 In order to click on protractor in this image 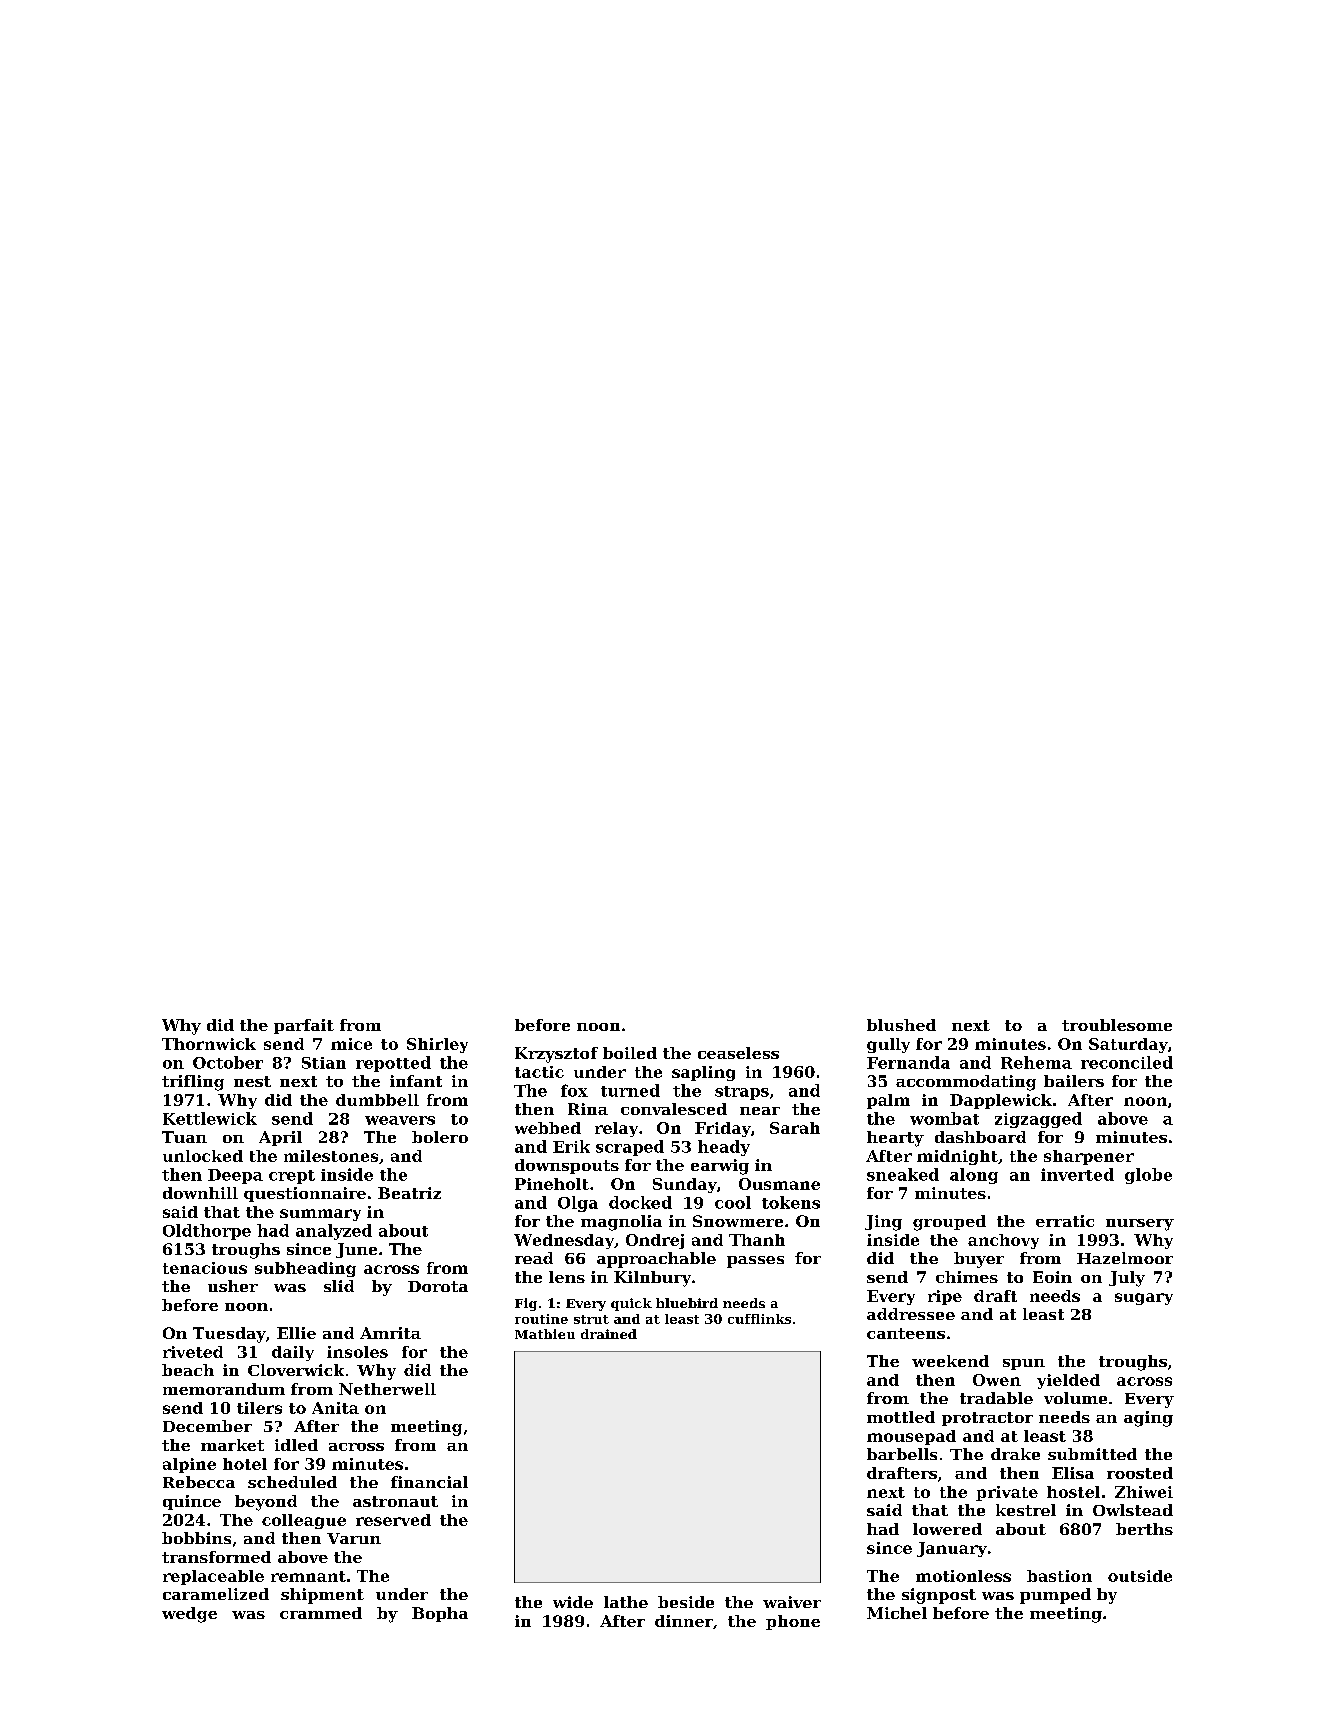, I will do `click(987, 1419)`.
